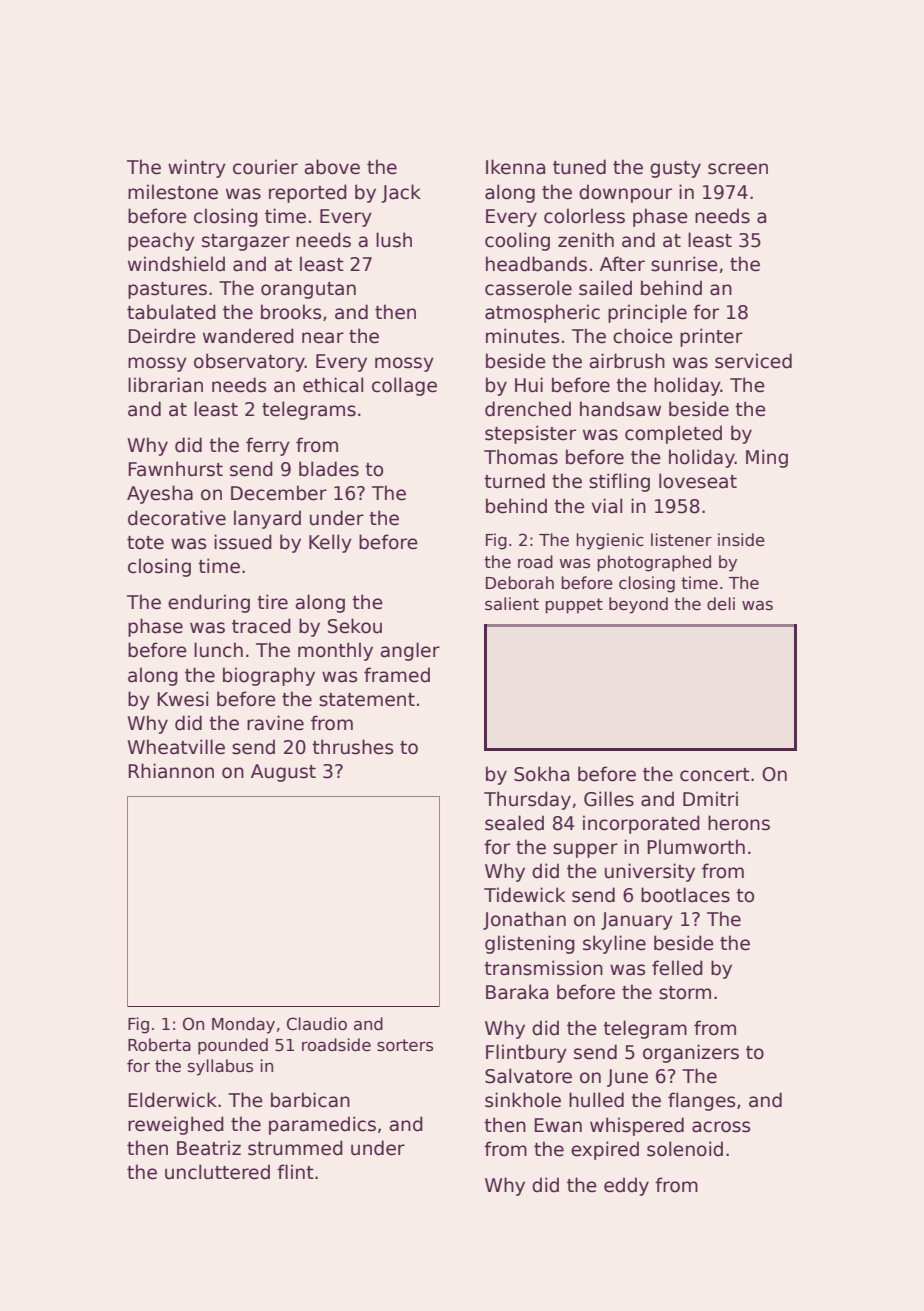 This document has width=924, height=1311. What do you see at coordinates (753, 361) in the document?
I see `serviced` at bounding box center [753, 361].
